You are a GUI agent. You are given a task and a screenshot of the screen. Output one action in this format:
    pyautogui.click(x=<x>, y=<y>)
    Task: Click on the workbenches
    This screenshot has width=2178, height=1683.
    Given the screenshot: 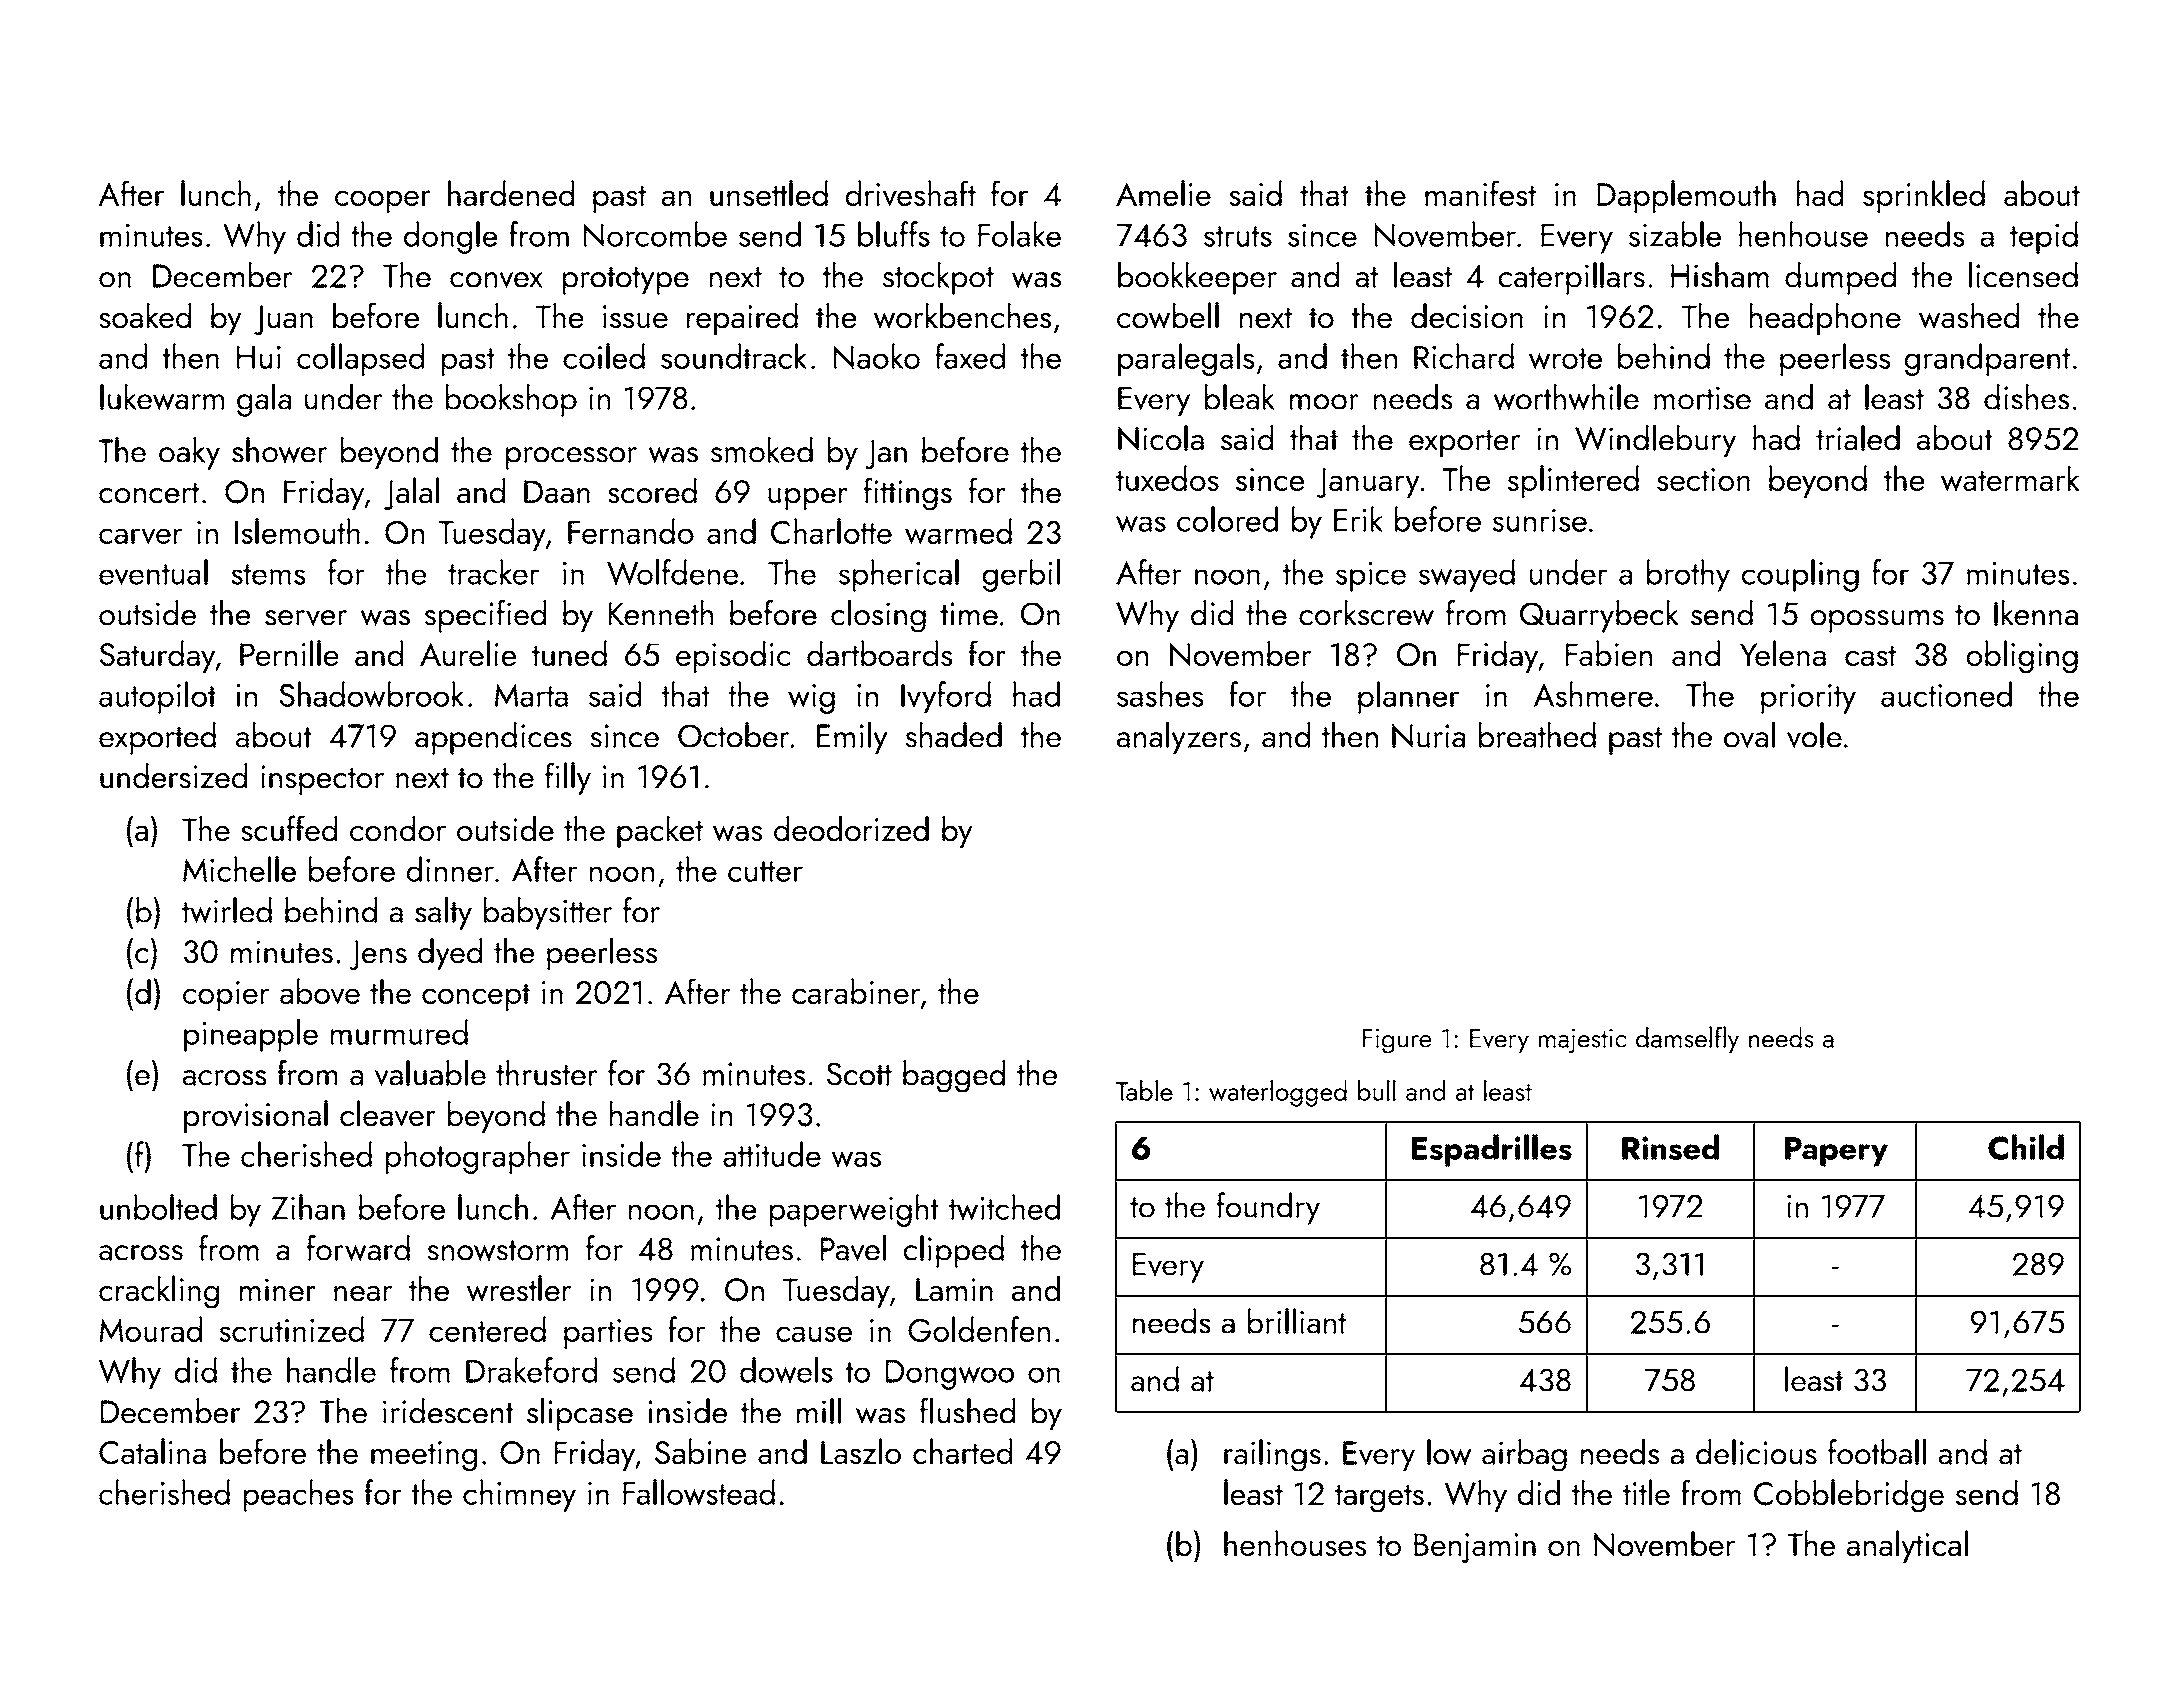 What is the action you would take?
    pyautogui.click(x=962, y=316)
